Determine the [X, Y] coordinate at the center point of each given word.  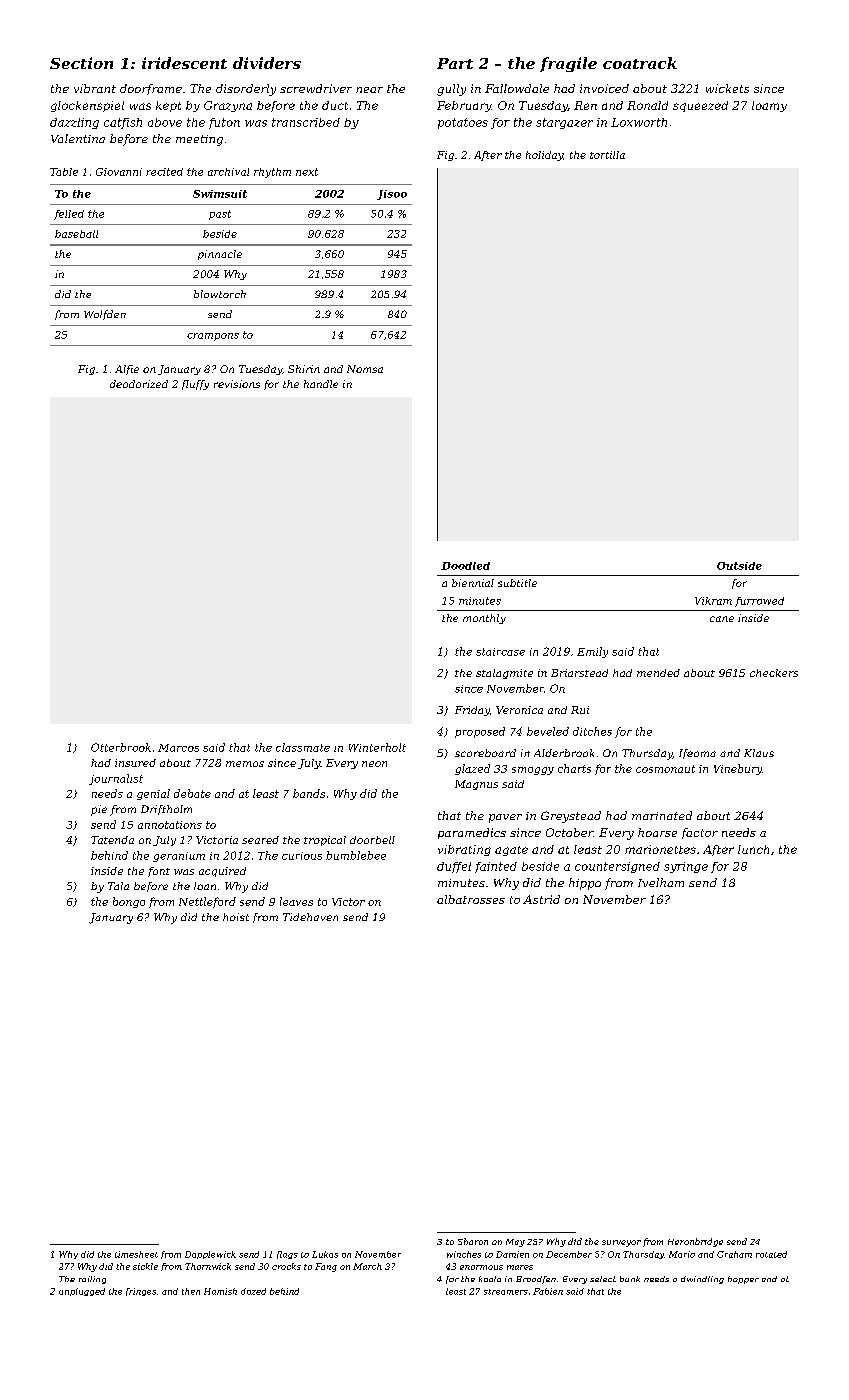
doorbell [372, 840]
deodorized [139, 384]
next [307, 172]
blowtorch [220, 294]
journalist [116, 779]
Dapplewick [210, 1255]
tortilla [607, 155]
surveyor [621, 1243]
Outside [739, 566]
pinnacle [220, 255]
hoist [236, 917]
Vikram [713, 601]
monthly [484, 619]
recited [164, 172]
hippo [585, 884]
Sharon [473, 1241]
